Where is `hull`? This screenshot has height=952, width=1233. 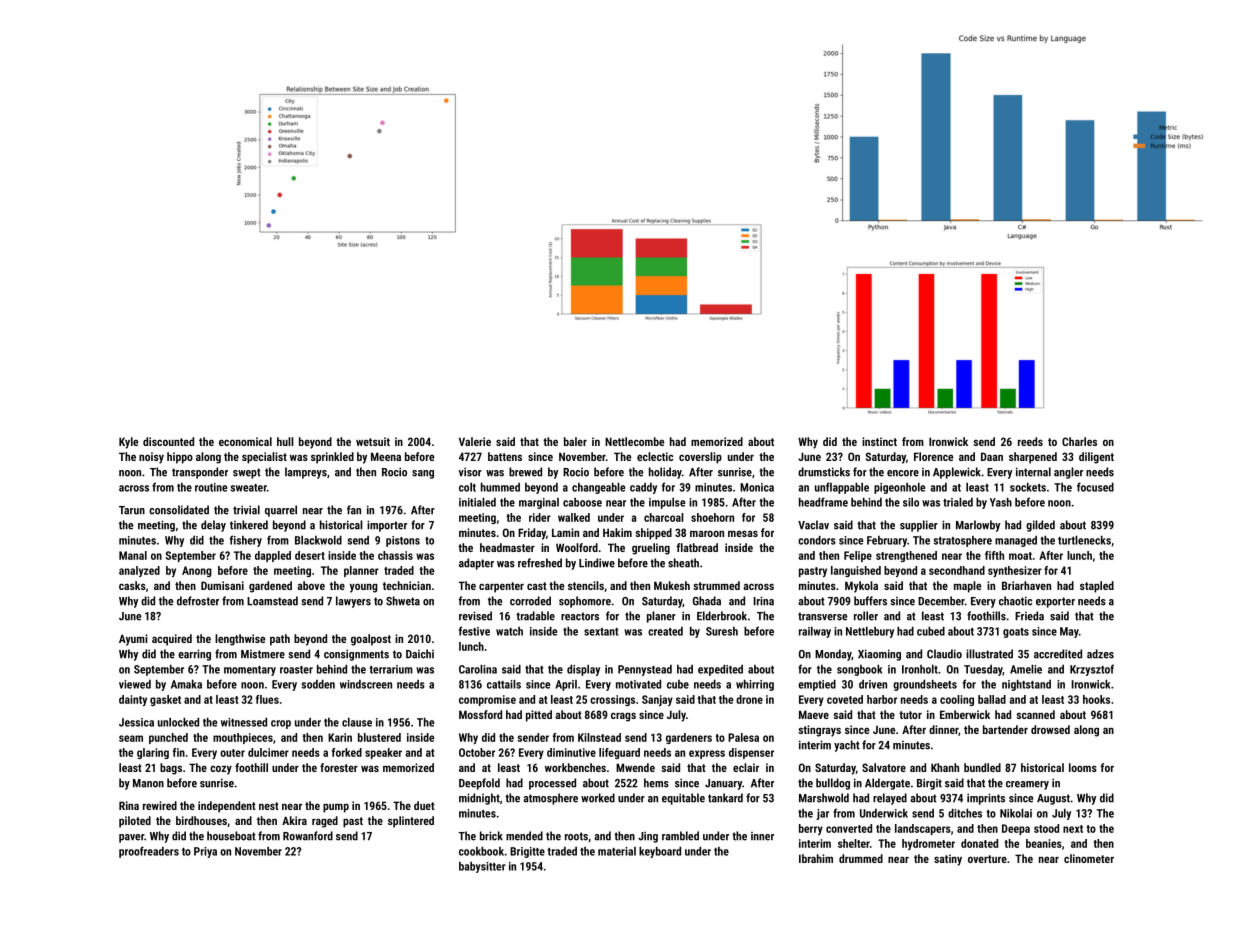
hull is located at coordinates (285, 441).
